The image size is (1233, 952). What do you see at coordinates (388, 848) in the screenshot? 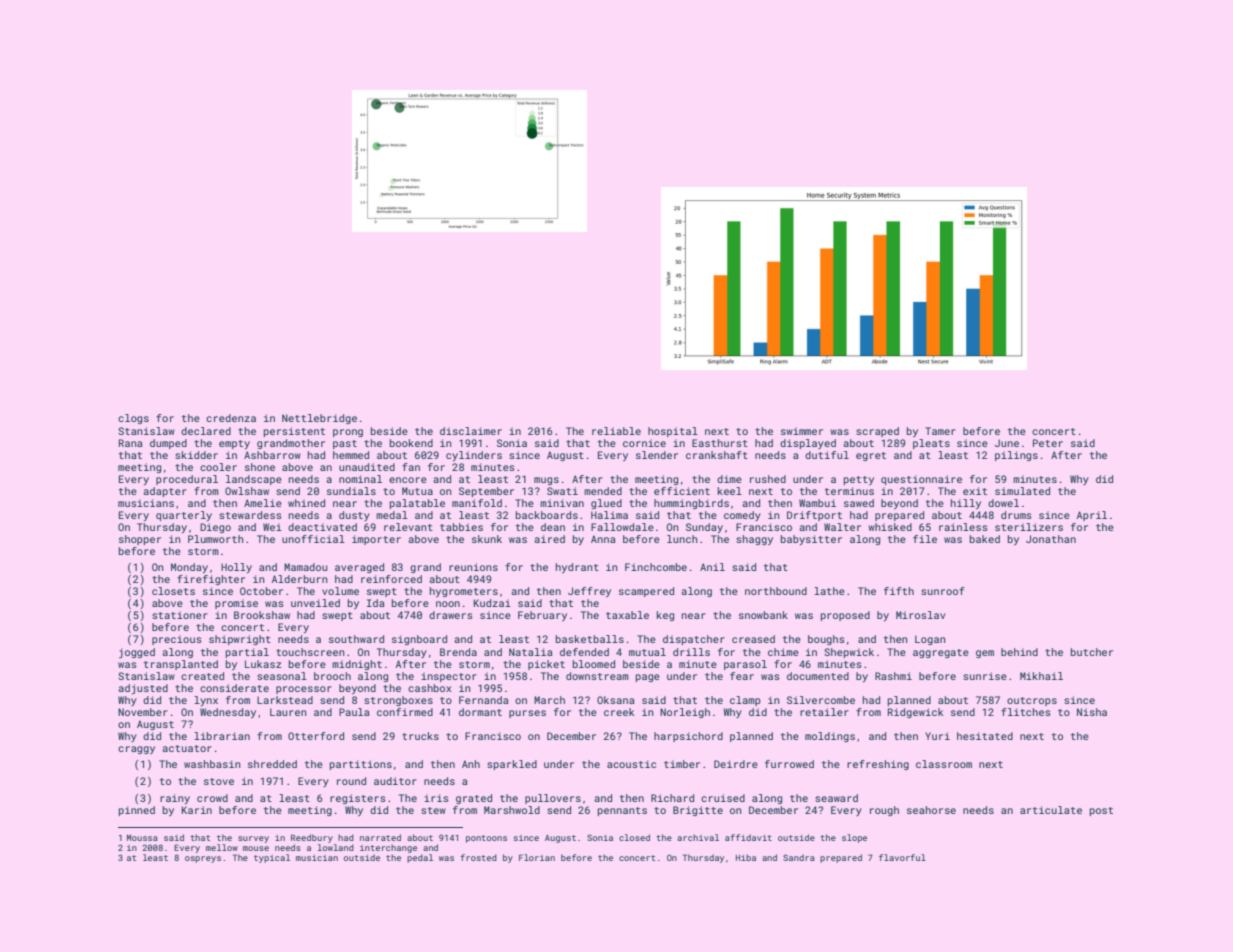
I see `interchange` at bounding box center [388, 848].
